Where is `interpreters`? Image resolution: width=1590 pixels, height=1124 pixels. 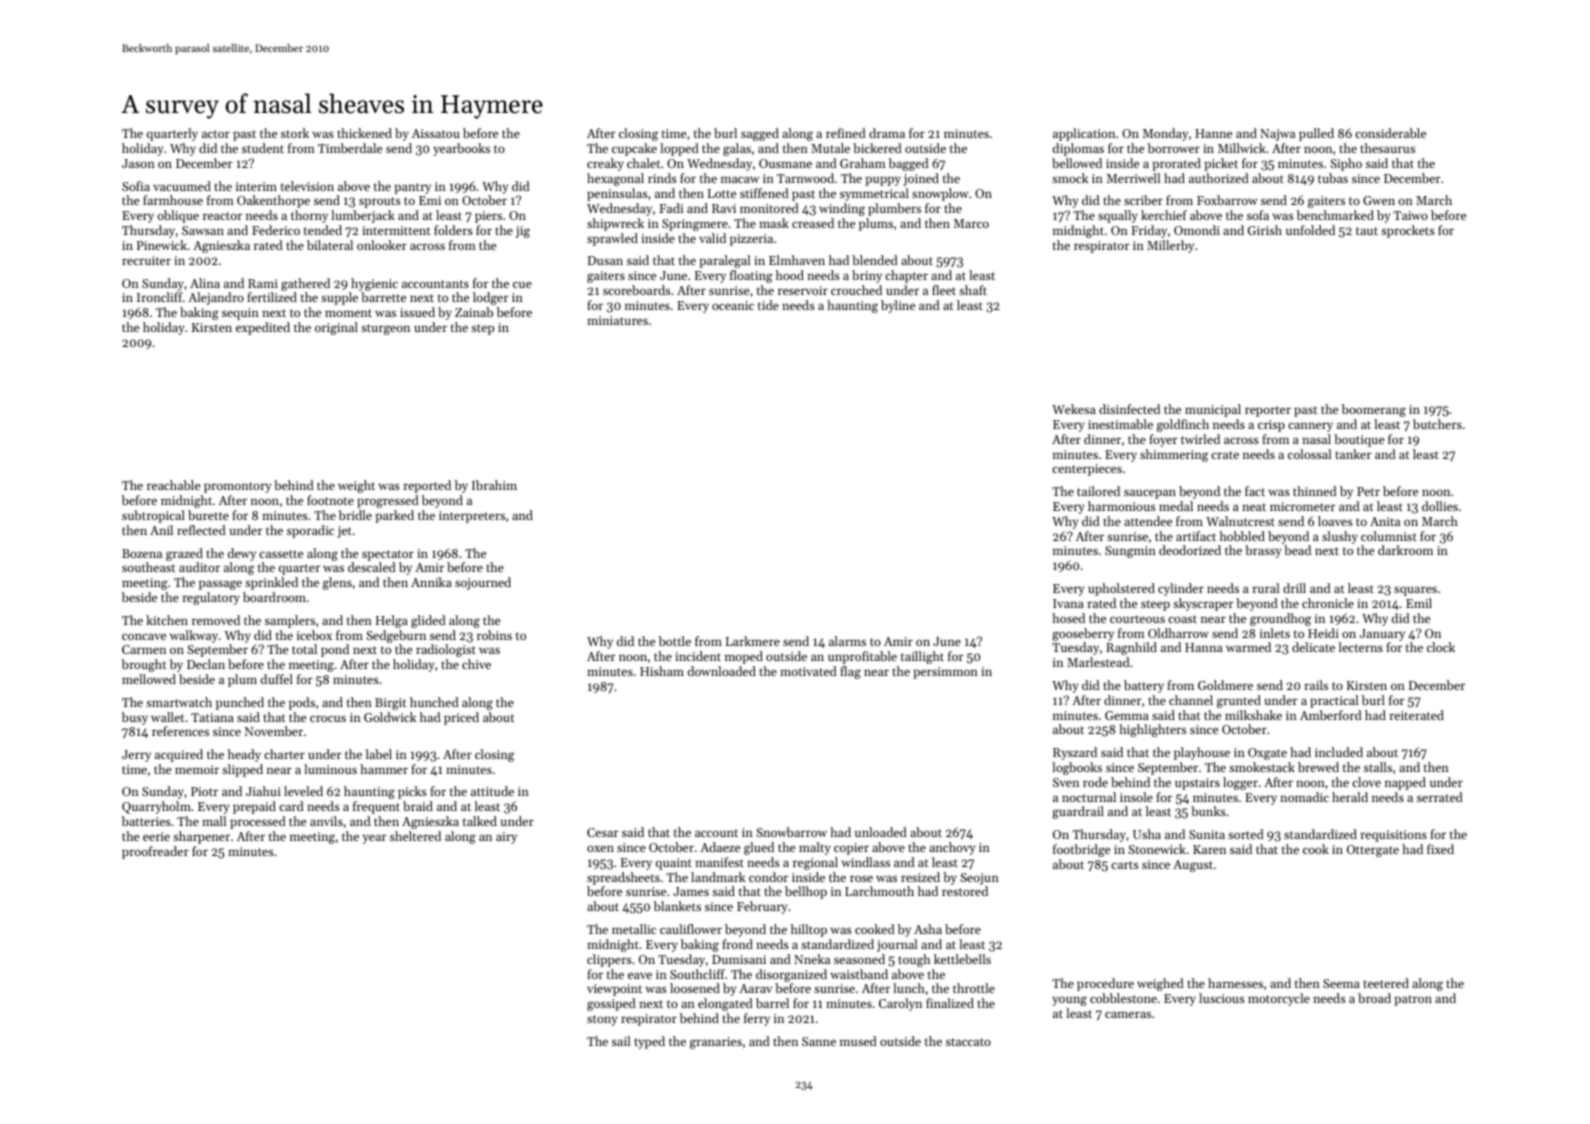 interpreters is located at coordinates (472, 517).
